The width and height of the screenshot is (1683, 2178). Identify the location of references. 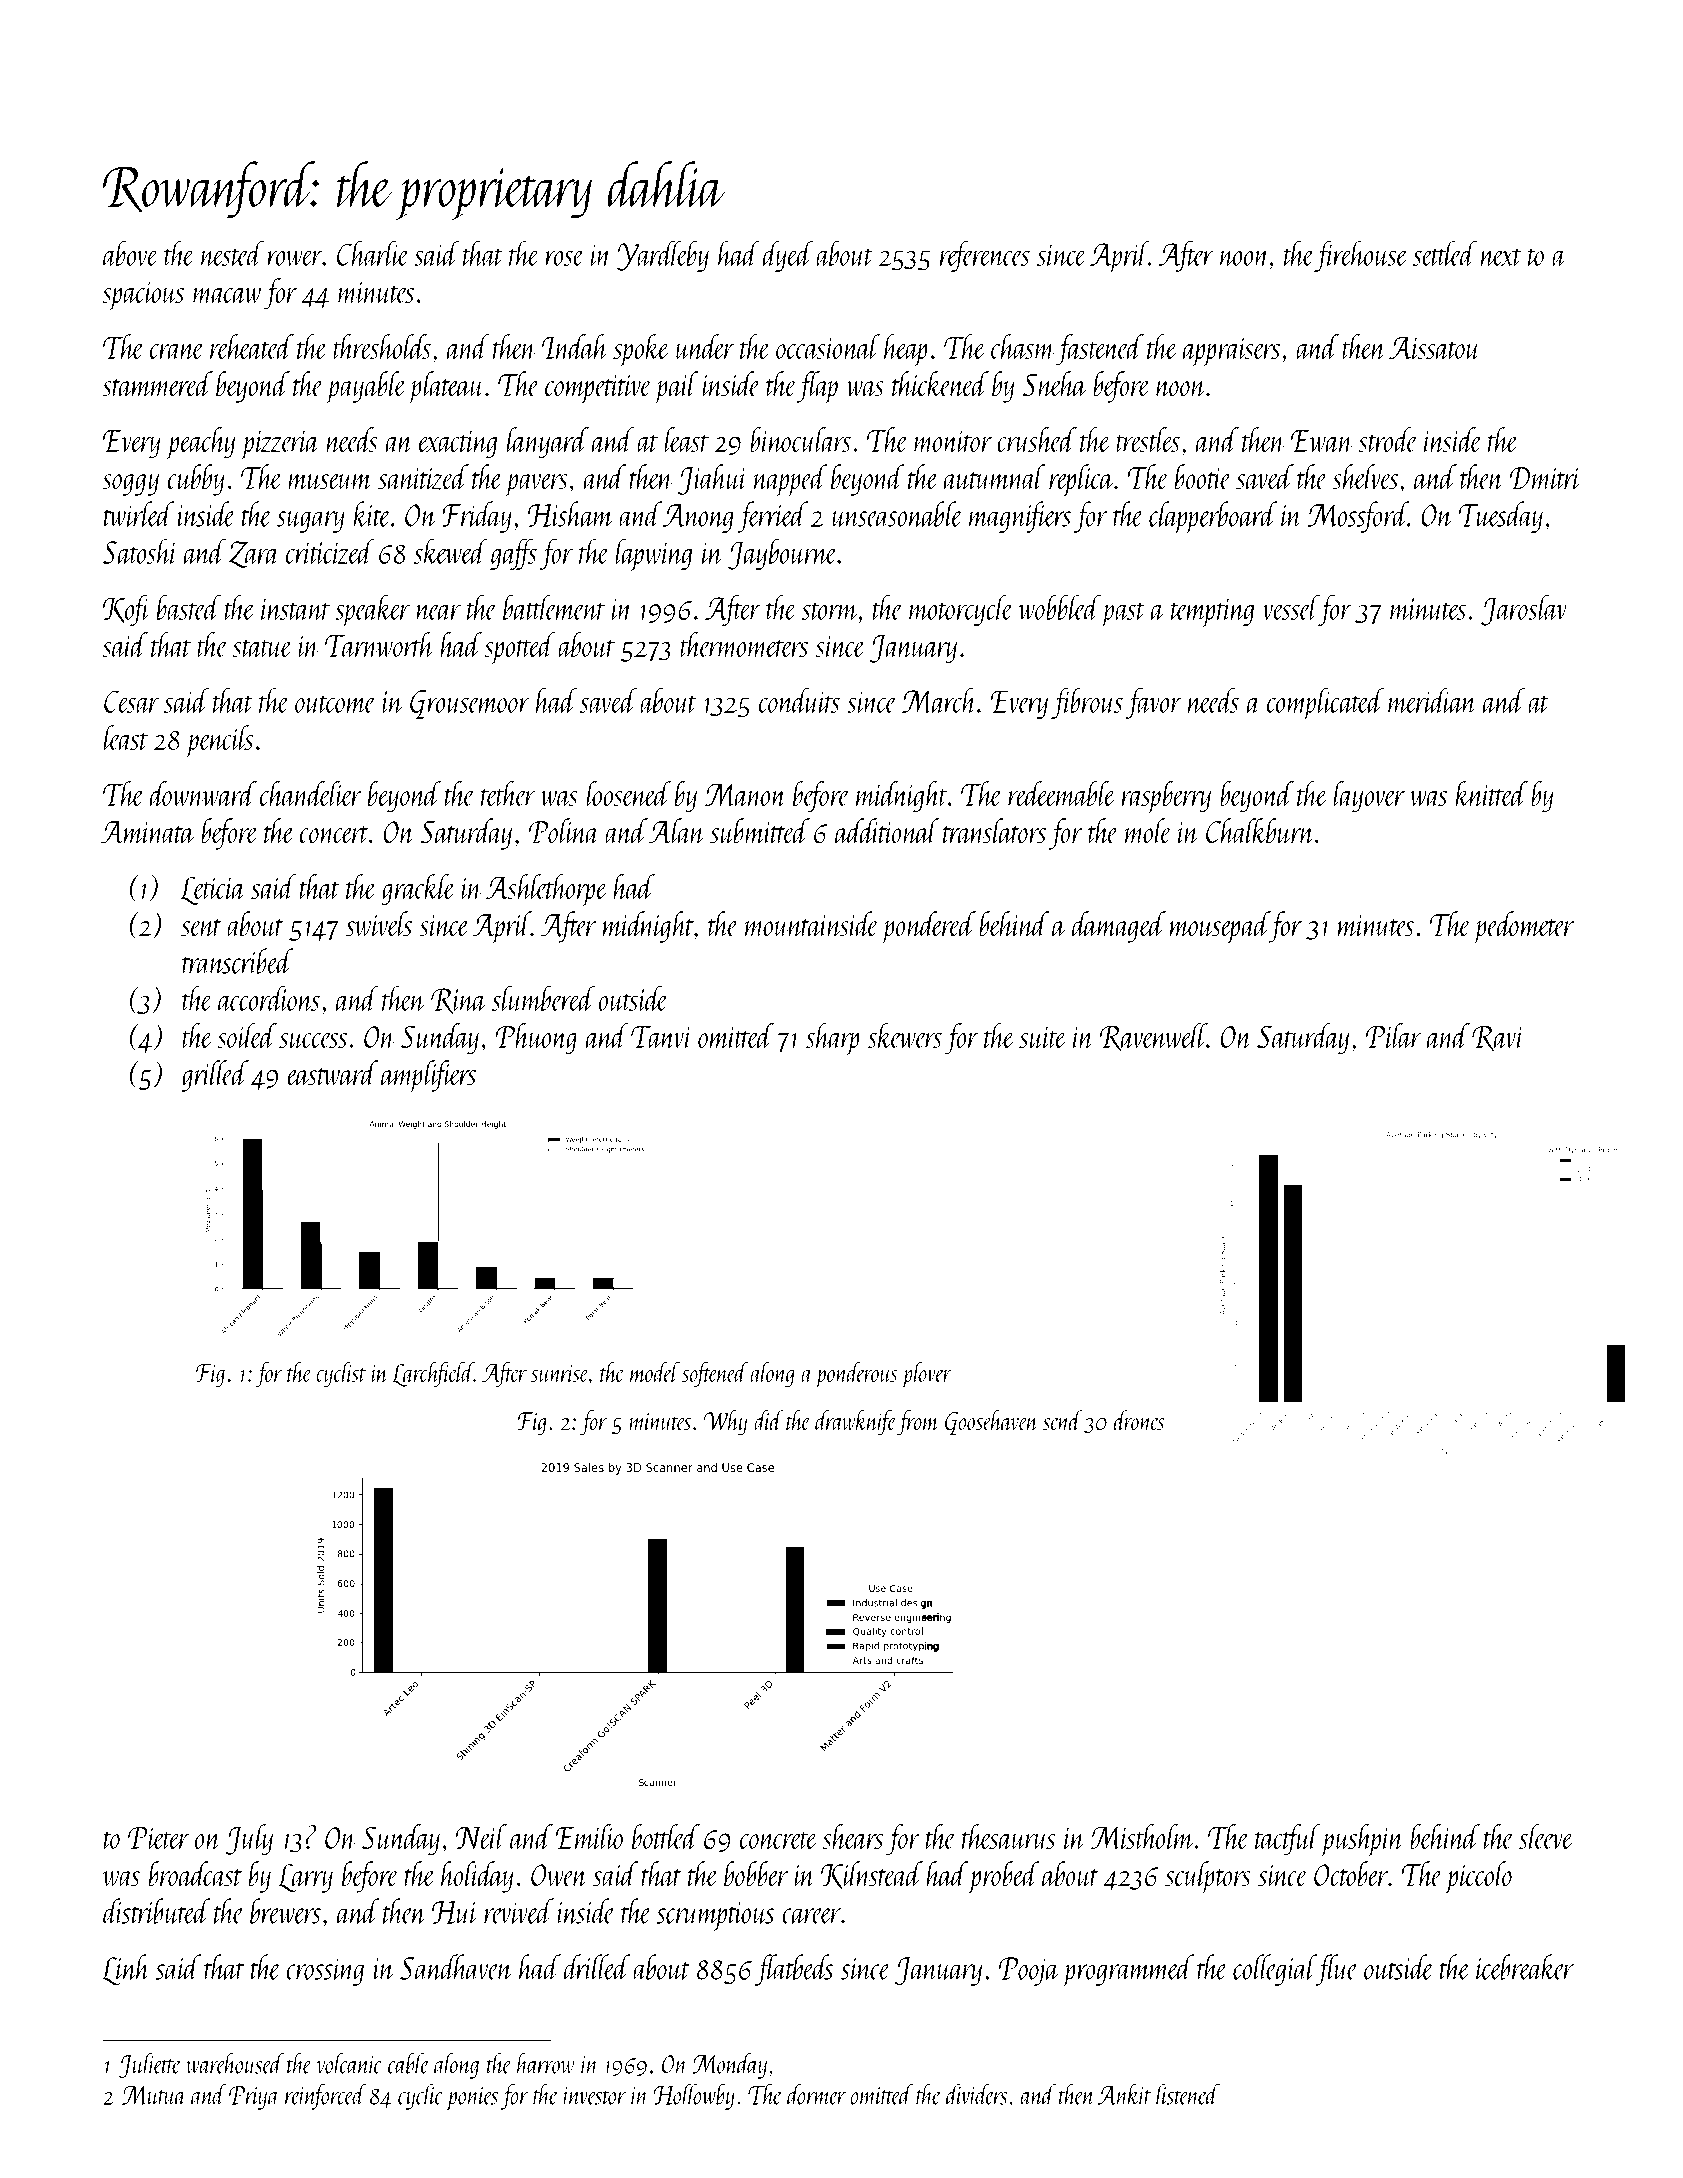
(985, 256).
